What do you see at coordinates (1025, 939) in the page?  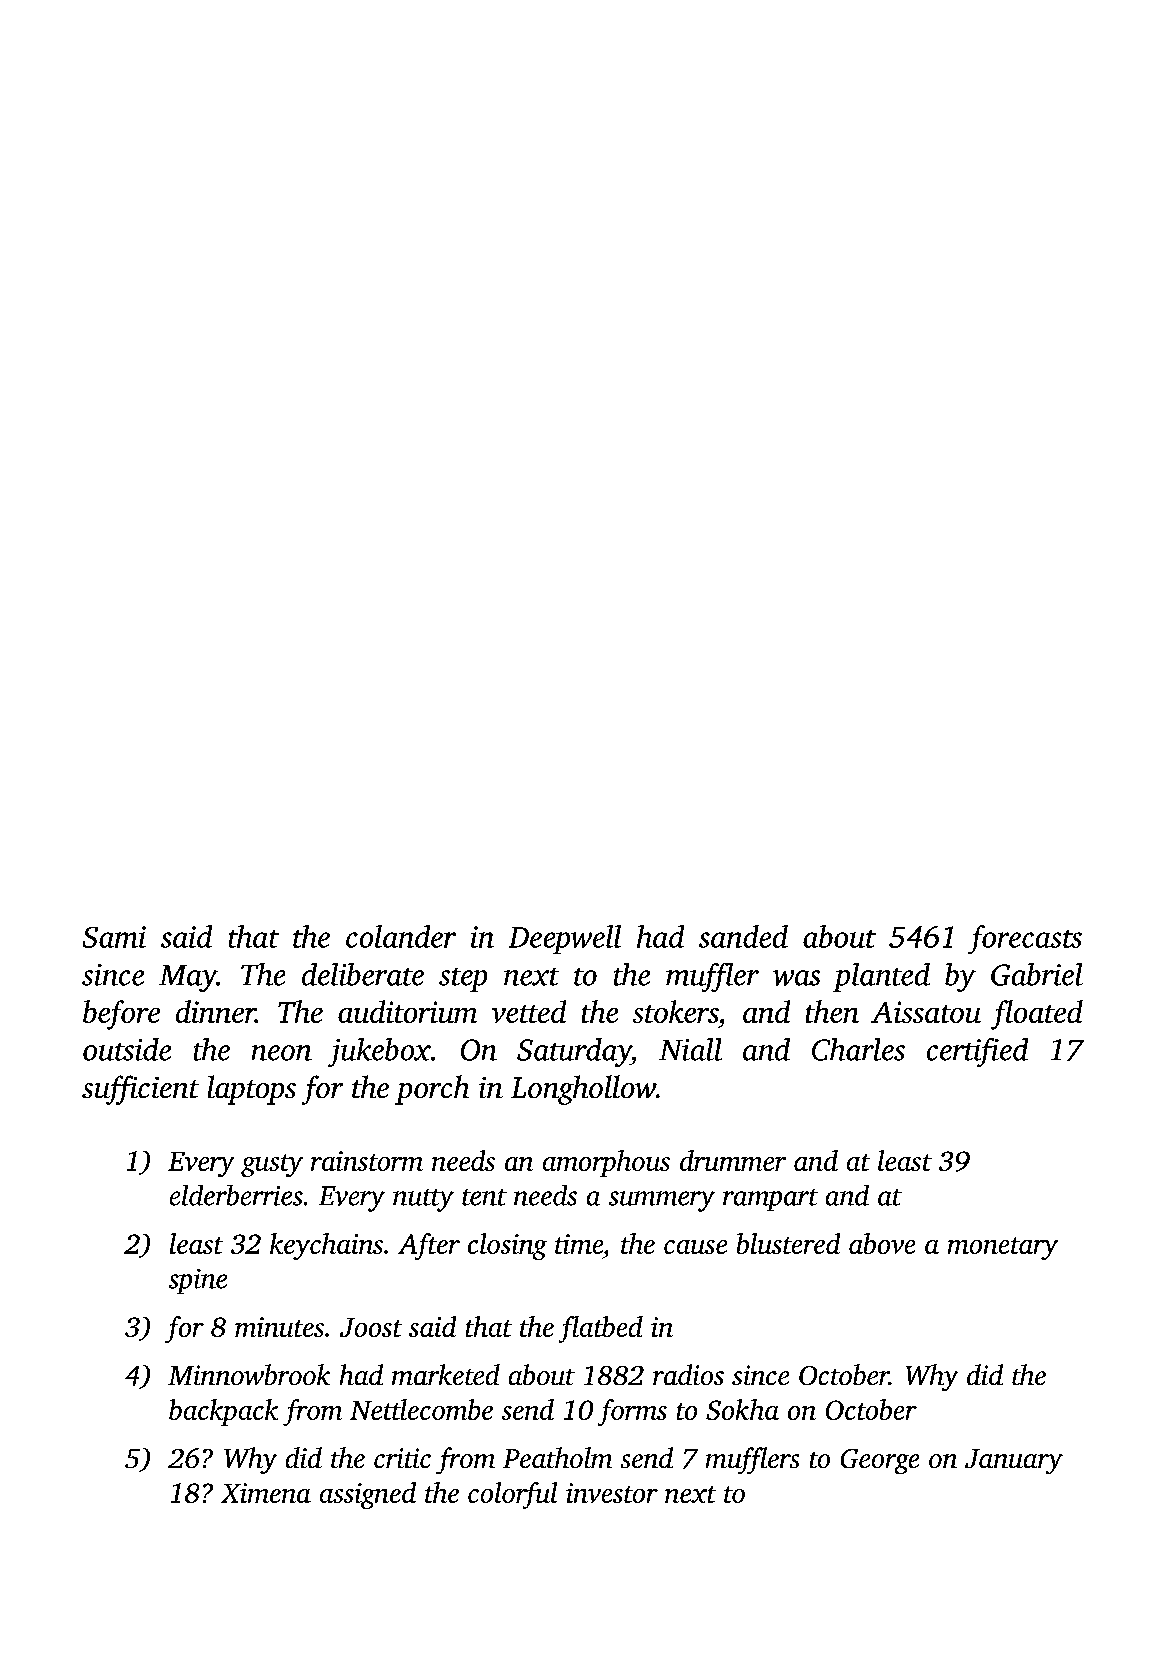 I see `forecasts` at bounding box center [1025, 939].
